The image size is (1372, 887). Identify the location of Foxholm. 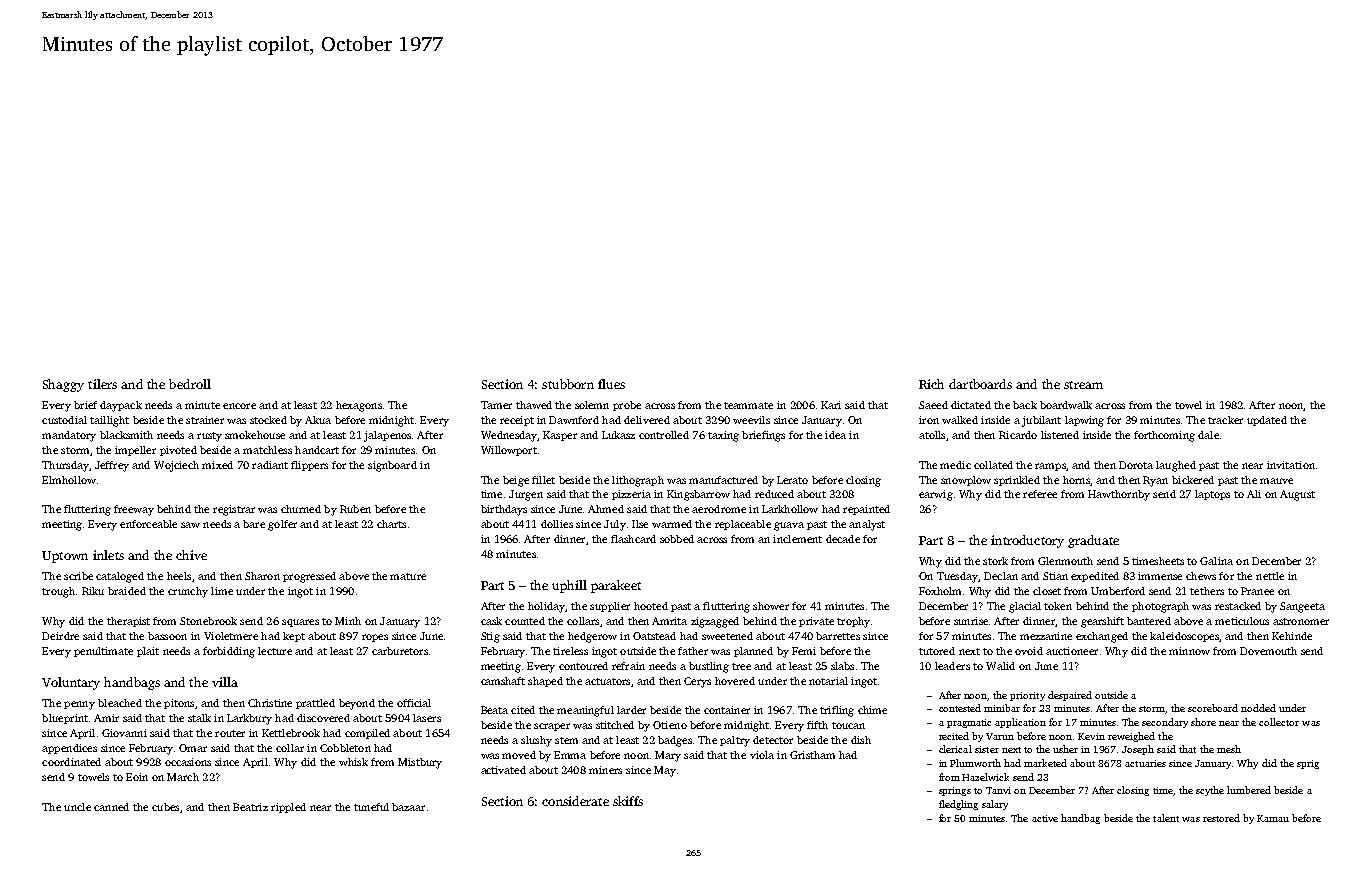
(940, 591).
